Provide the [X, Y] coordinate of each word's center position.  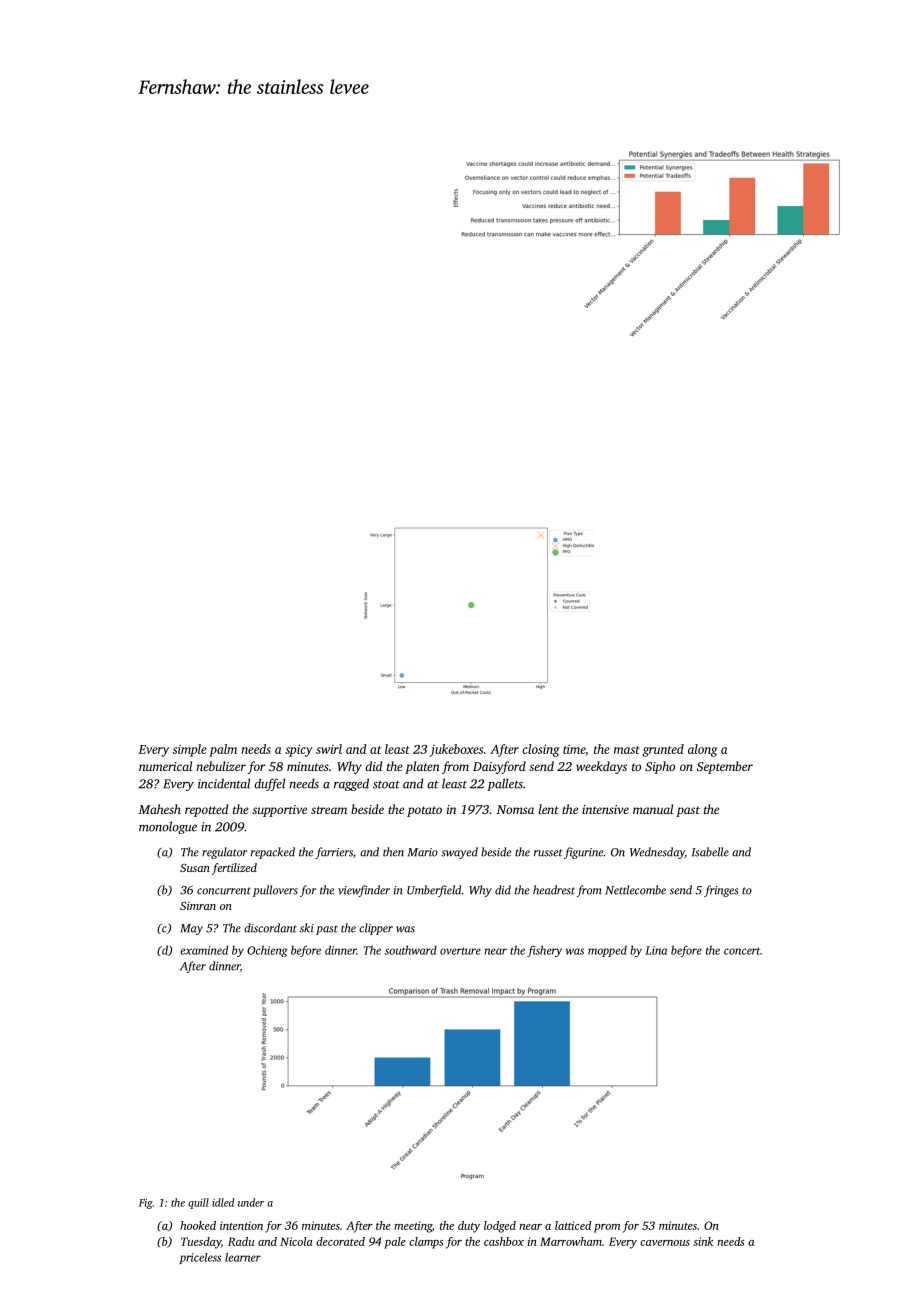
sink [703, 1241]
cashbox [504, 1241]
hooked [198, 1225]
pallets [505, 784]
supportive [279, 811]
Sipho [660, 767]
